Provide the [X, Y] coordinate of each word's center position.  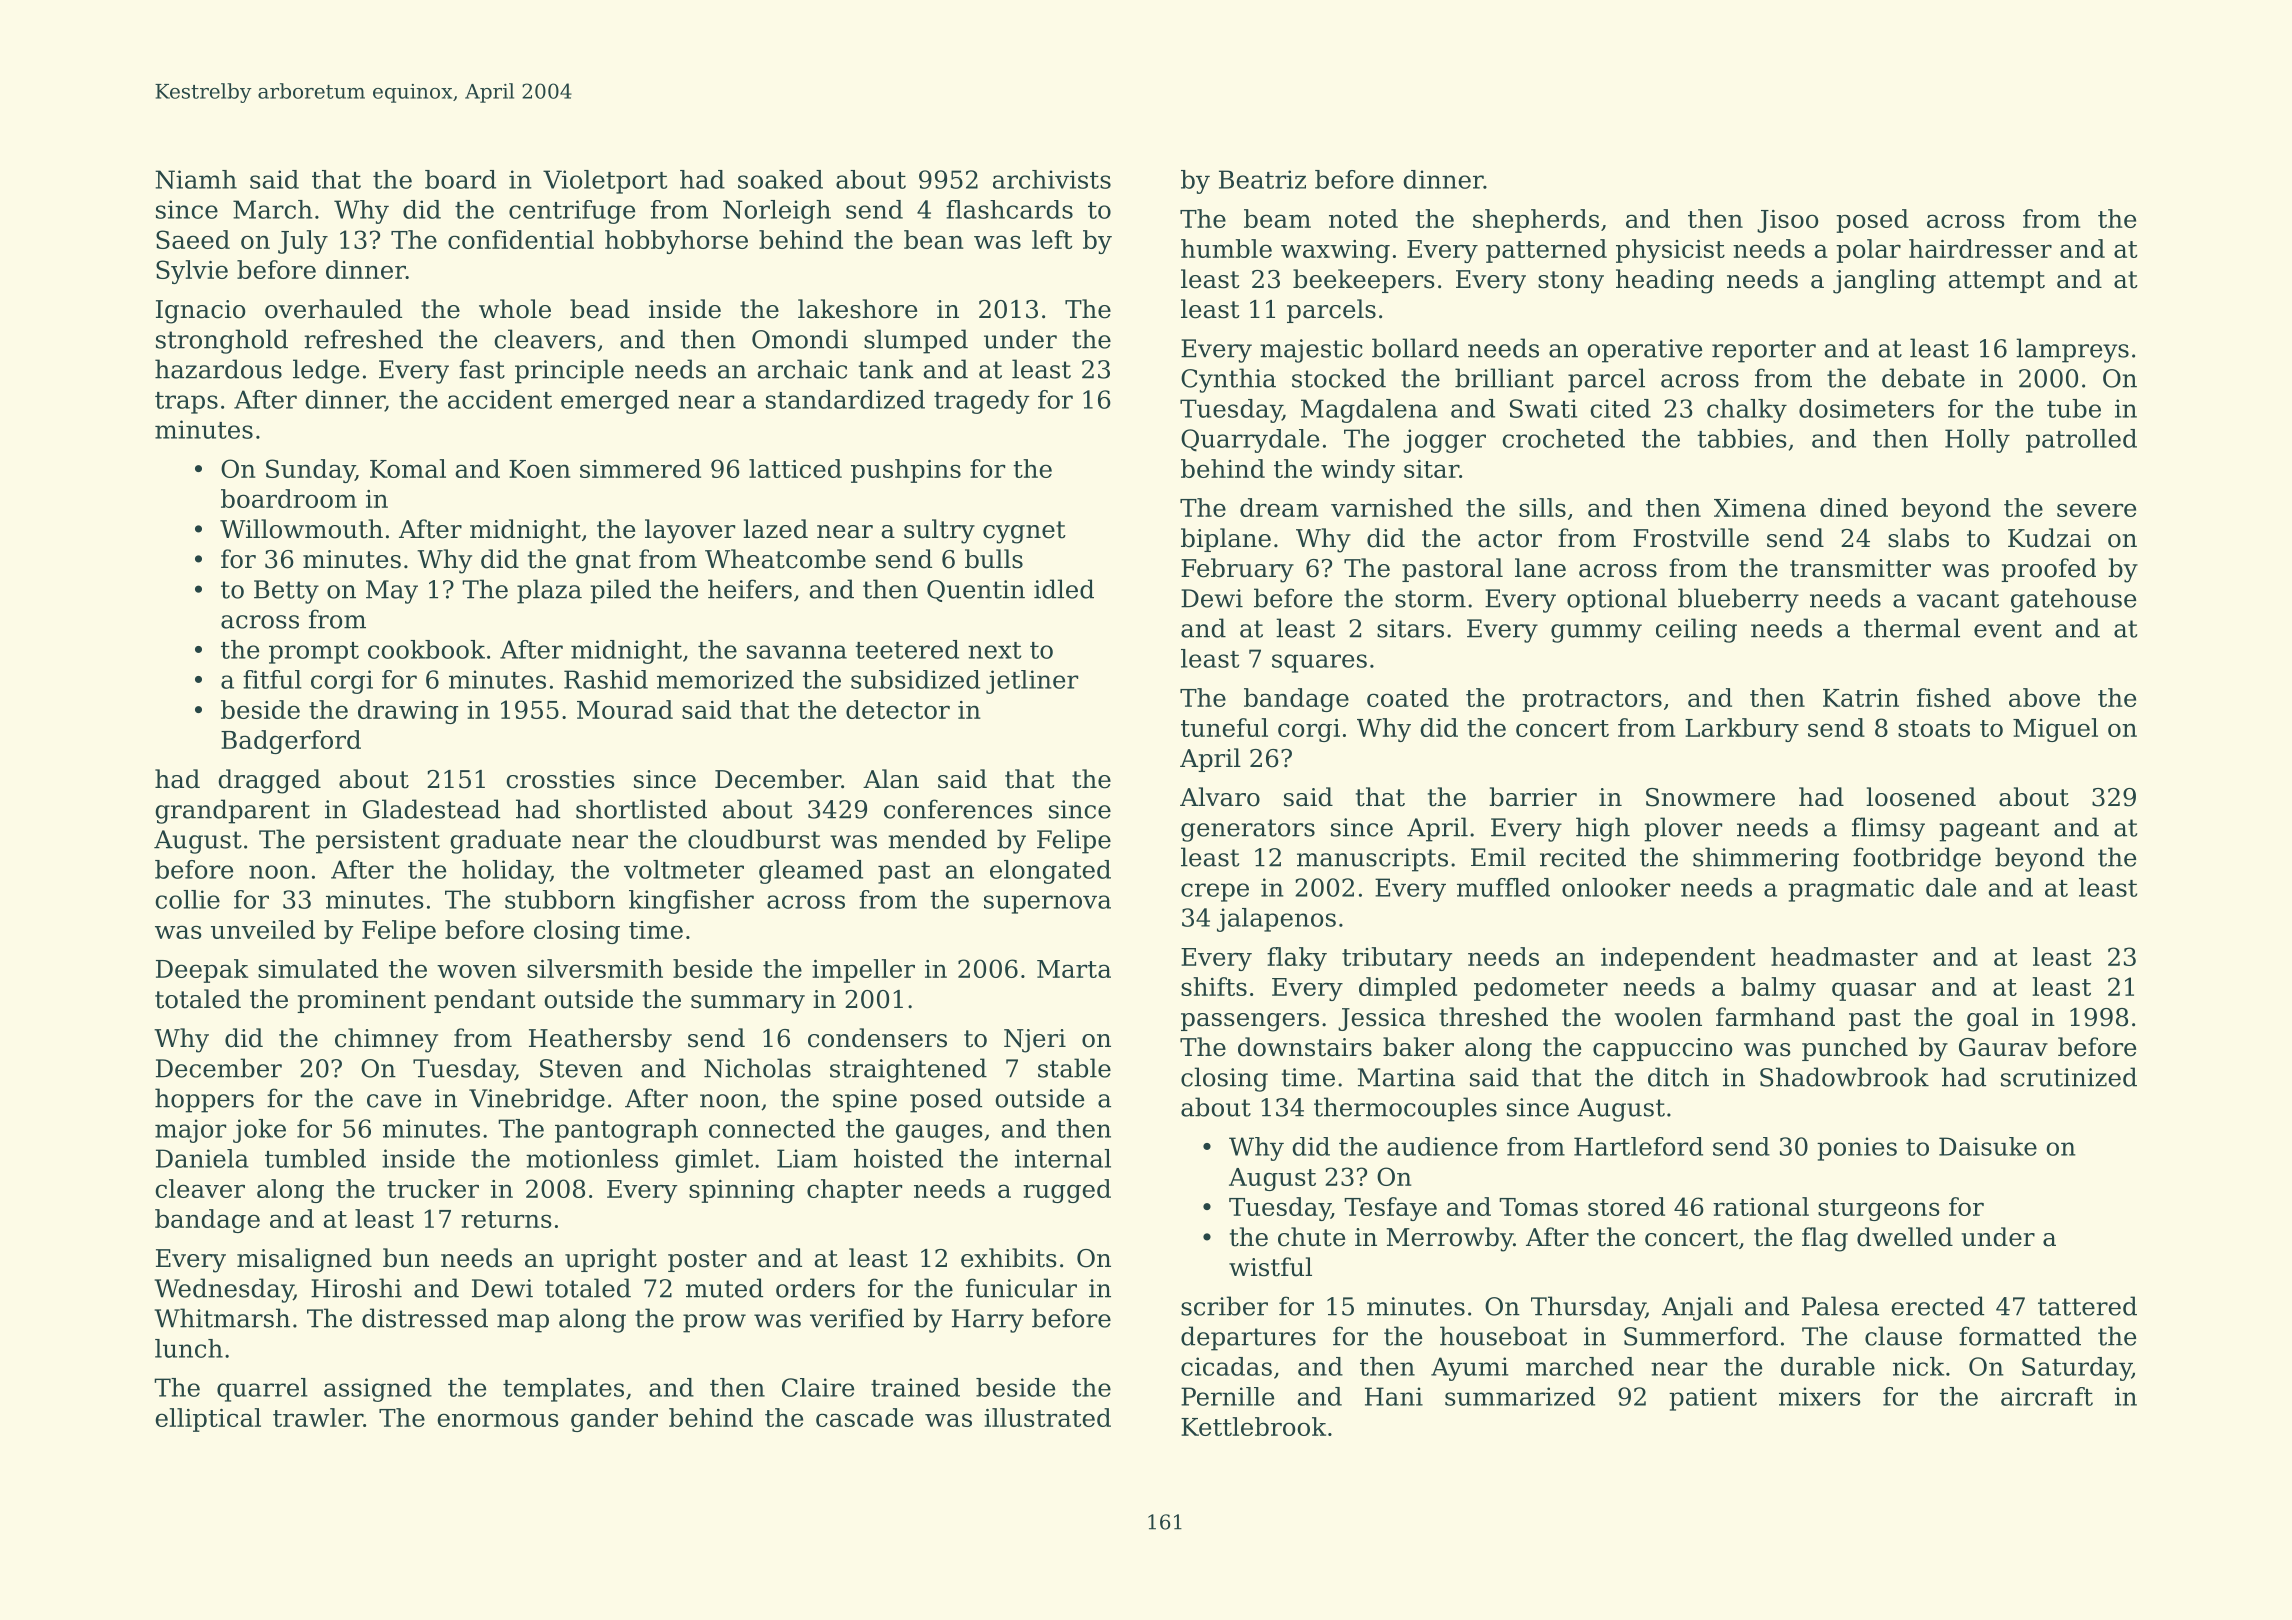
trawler [318, 1417]
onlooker [1616, 887]
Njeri [1035, 1041]
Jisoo [1787, 221]
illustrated [1047, 1417]
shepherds [1536, 221]
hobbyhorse [676, 242]
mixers [1820, 1396]
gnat [603, 562]
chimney [386, 1040]
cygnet [1024, 532]
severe [2096, 510]
